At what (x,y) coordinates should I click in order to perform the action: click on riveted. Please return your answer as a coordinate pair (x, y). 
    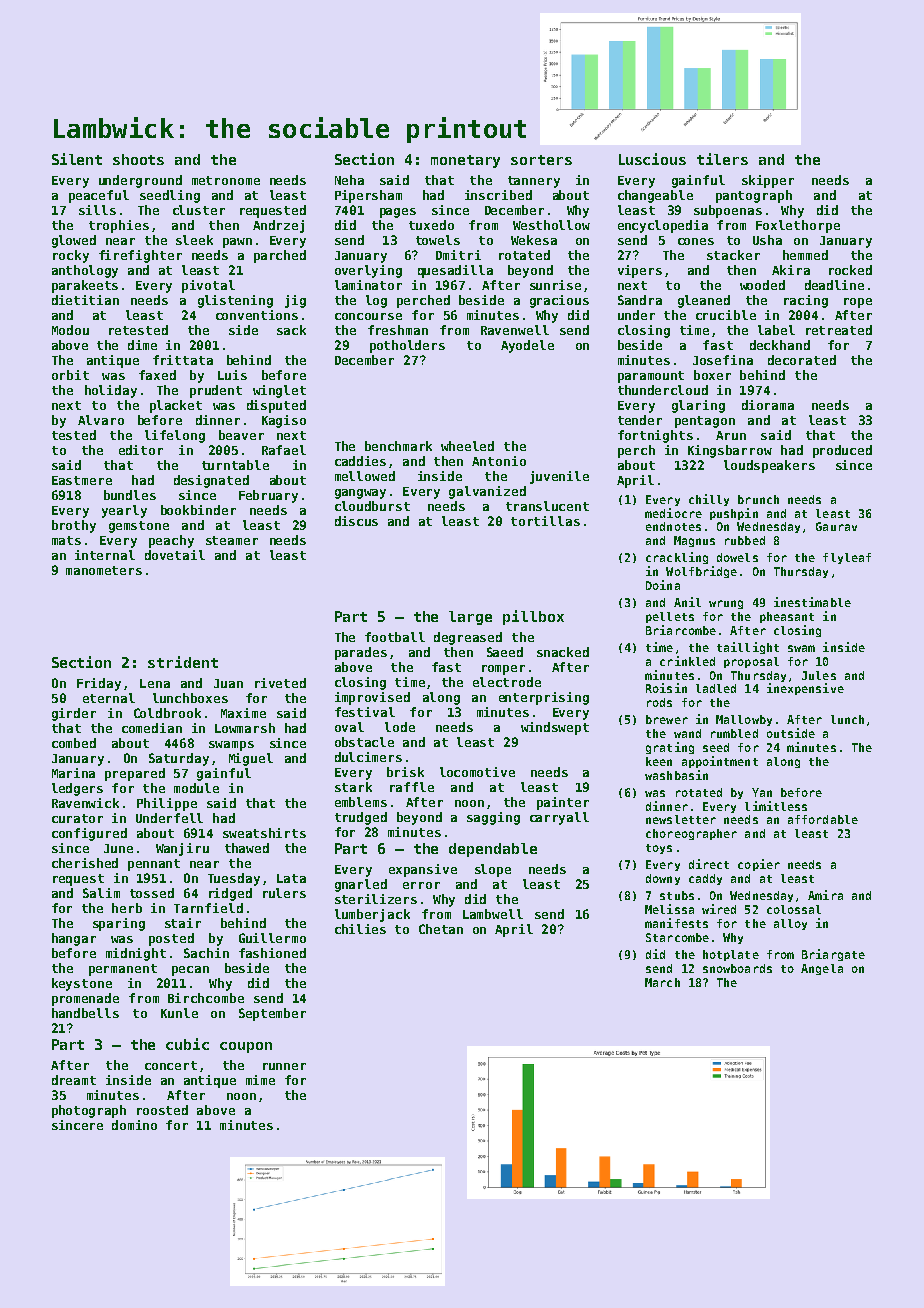
    Looking at the image, I should click on (280, 683).
